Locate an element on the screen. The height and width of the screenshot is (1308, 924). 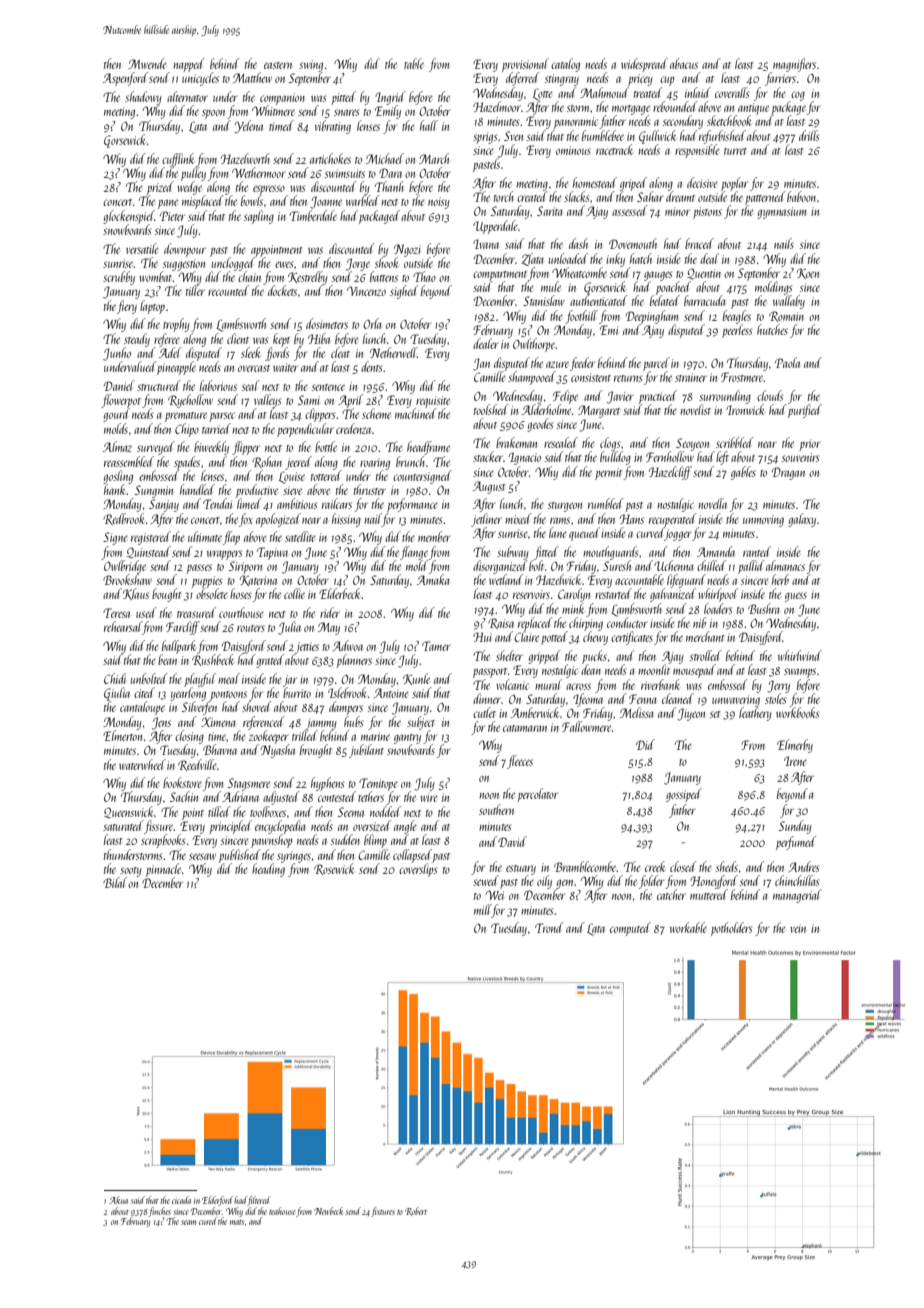
Reedville is located at coordinates (197, 765).
